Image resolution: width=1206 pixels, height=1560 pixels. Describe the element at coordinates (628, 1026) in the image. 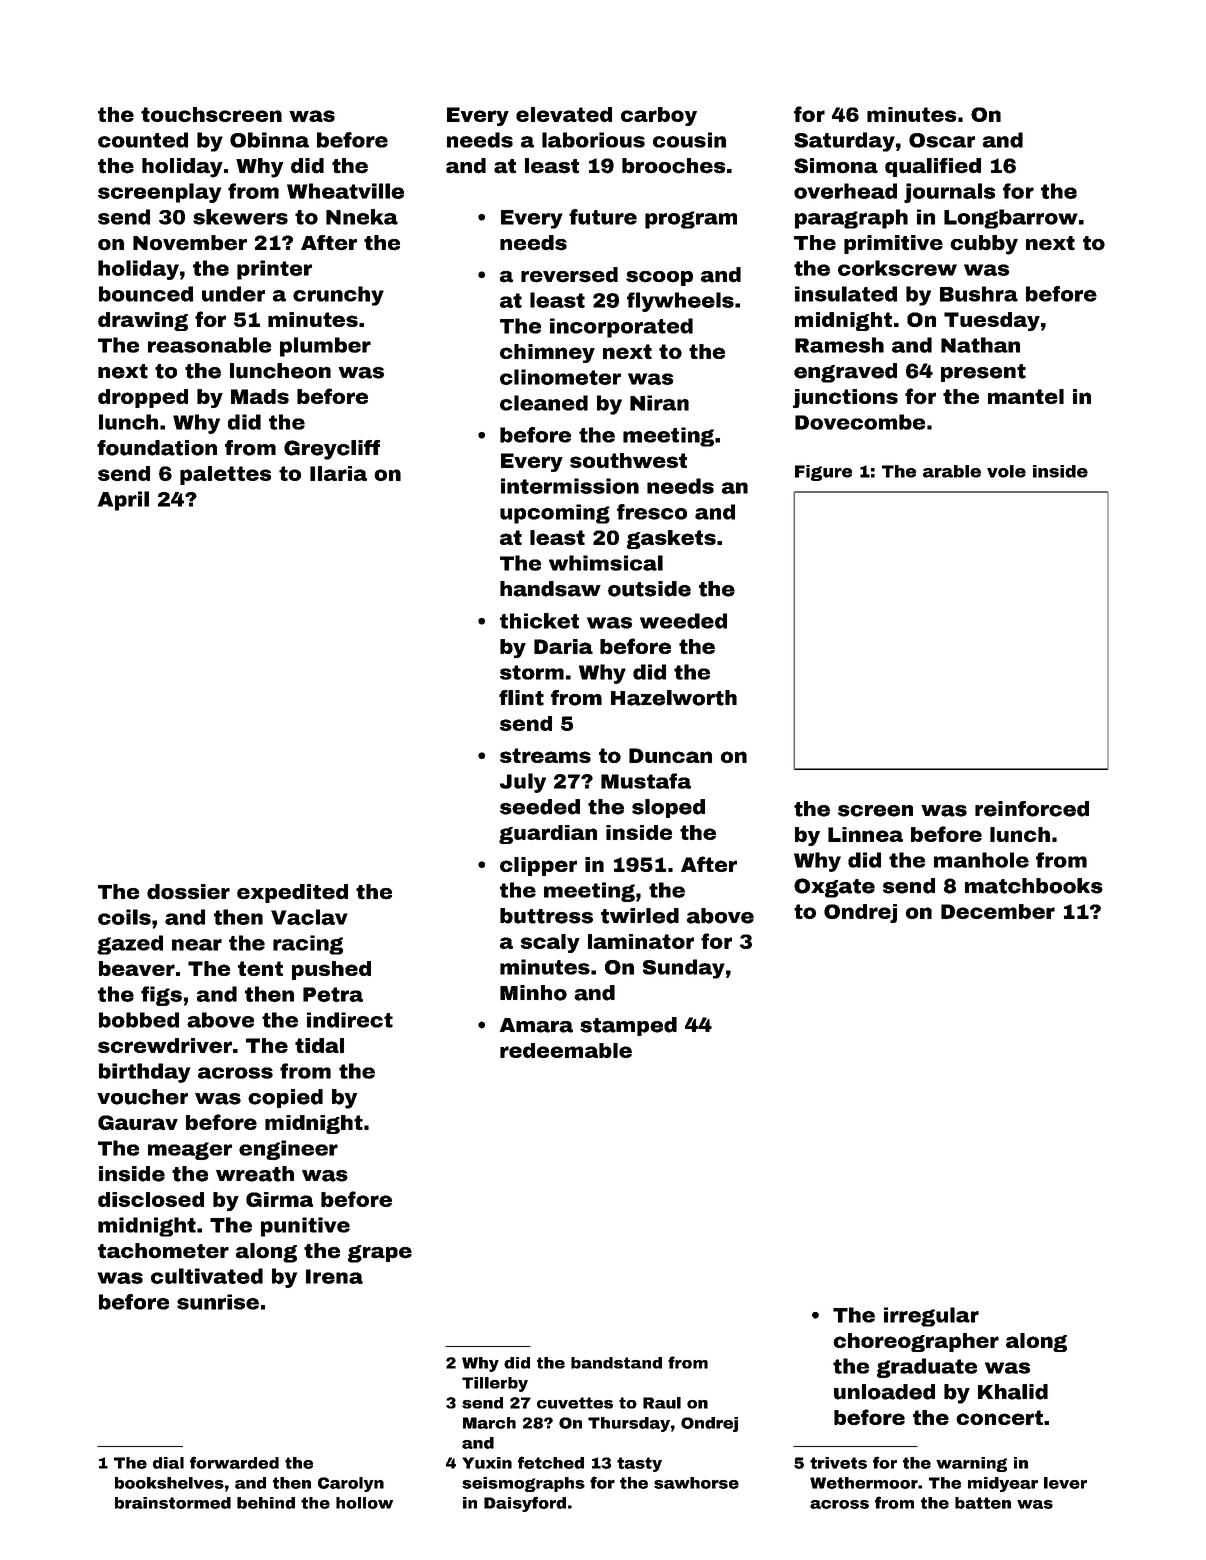

I see `stamped` at that location.
